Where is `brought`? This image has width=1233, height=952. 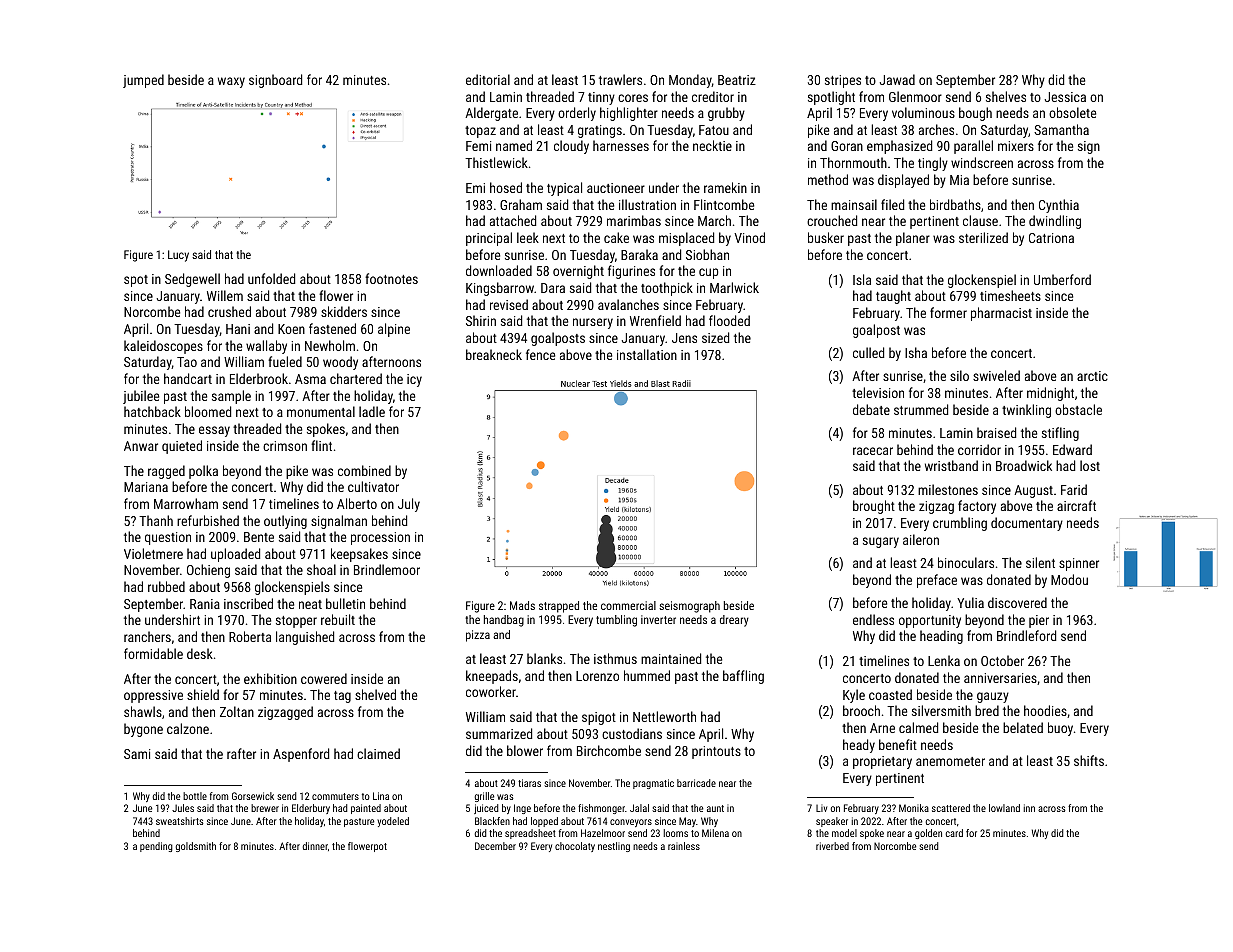
brought is located at coordinates (874, 507).
